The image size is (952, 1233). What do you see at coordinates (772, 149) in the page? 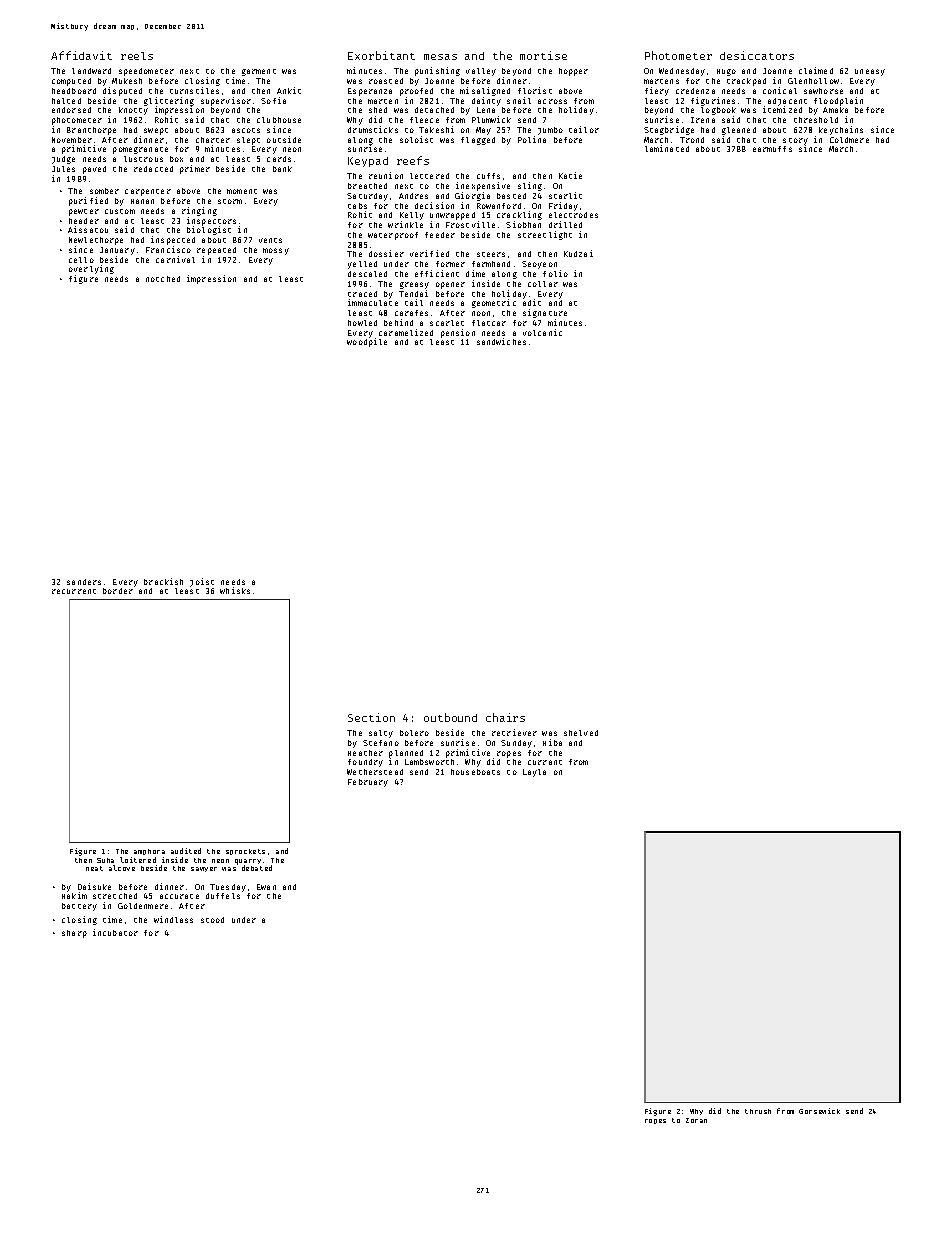
I see `earmuffs` at bounding box center [772, 149].
